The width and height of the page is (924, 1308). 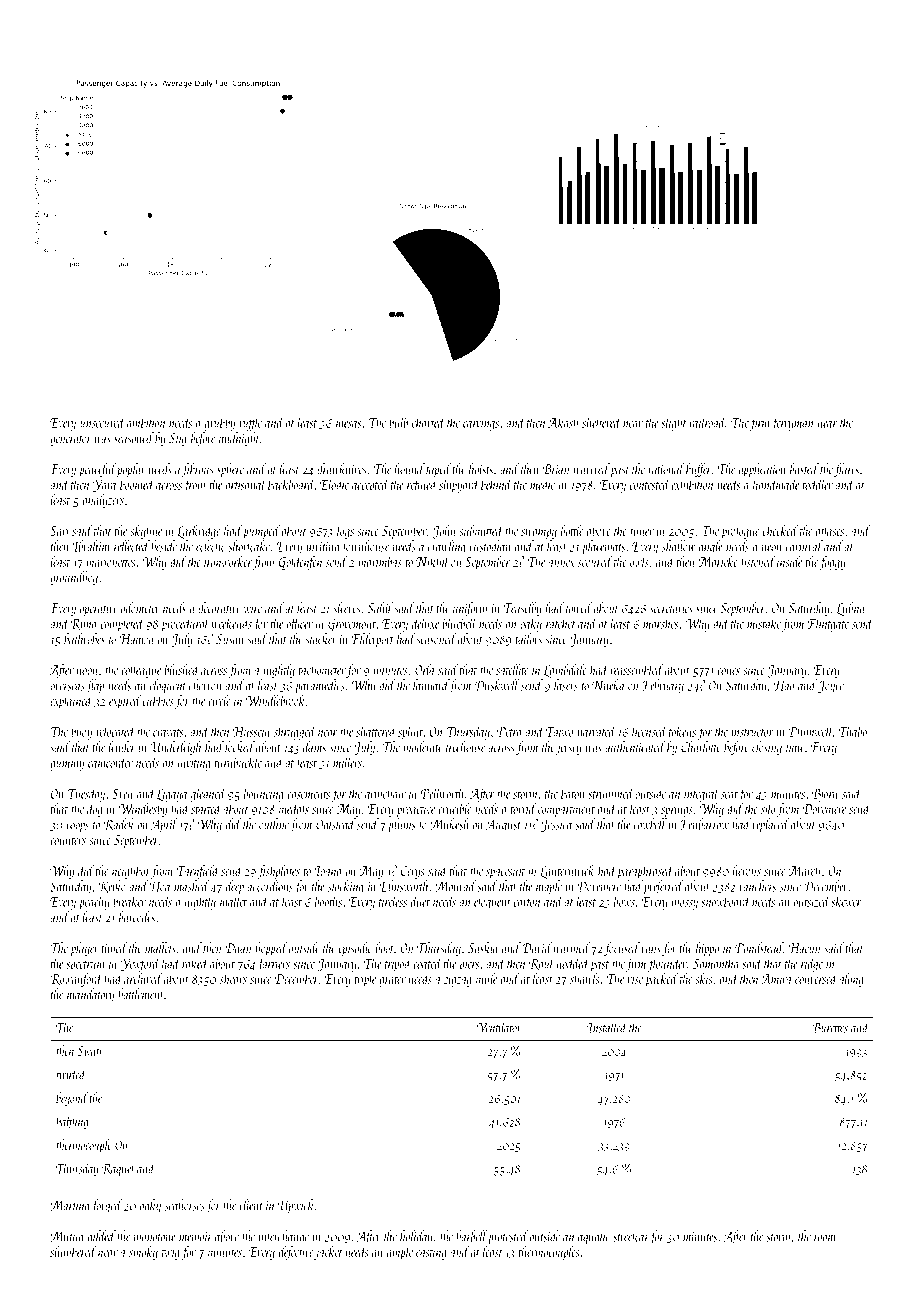 What do you see at coordinates (565, 671) in the page?
I see `Lambdale` at bounding box center [565, 671].
